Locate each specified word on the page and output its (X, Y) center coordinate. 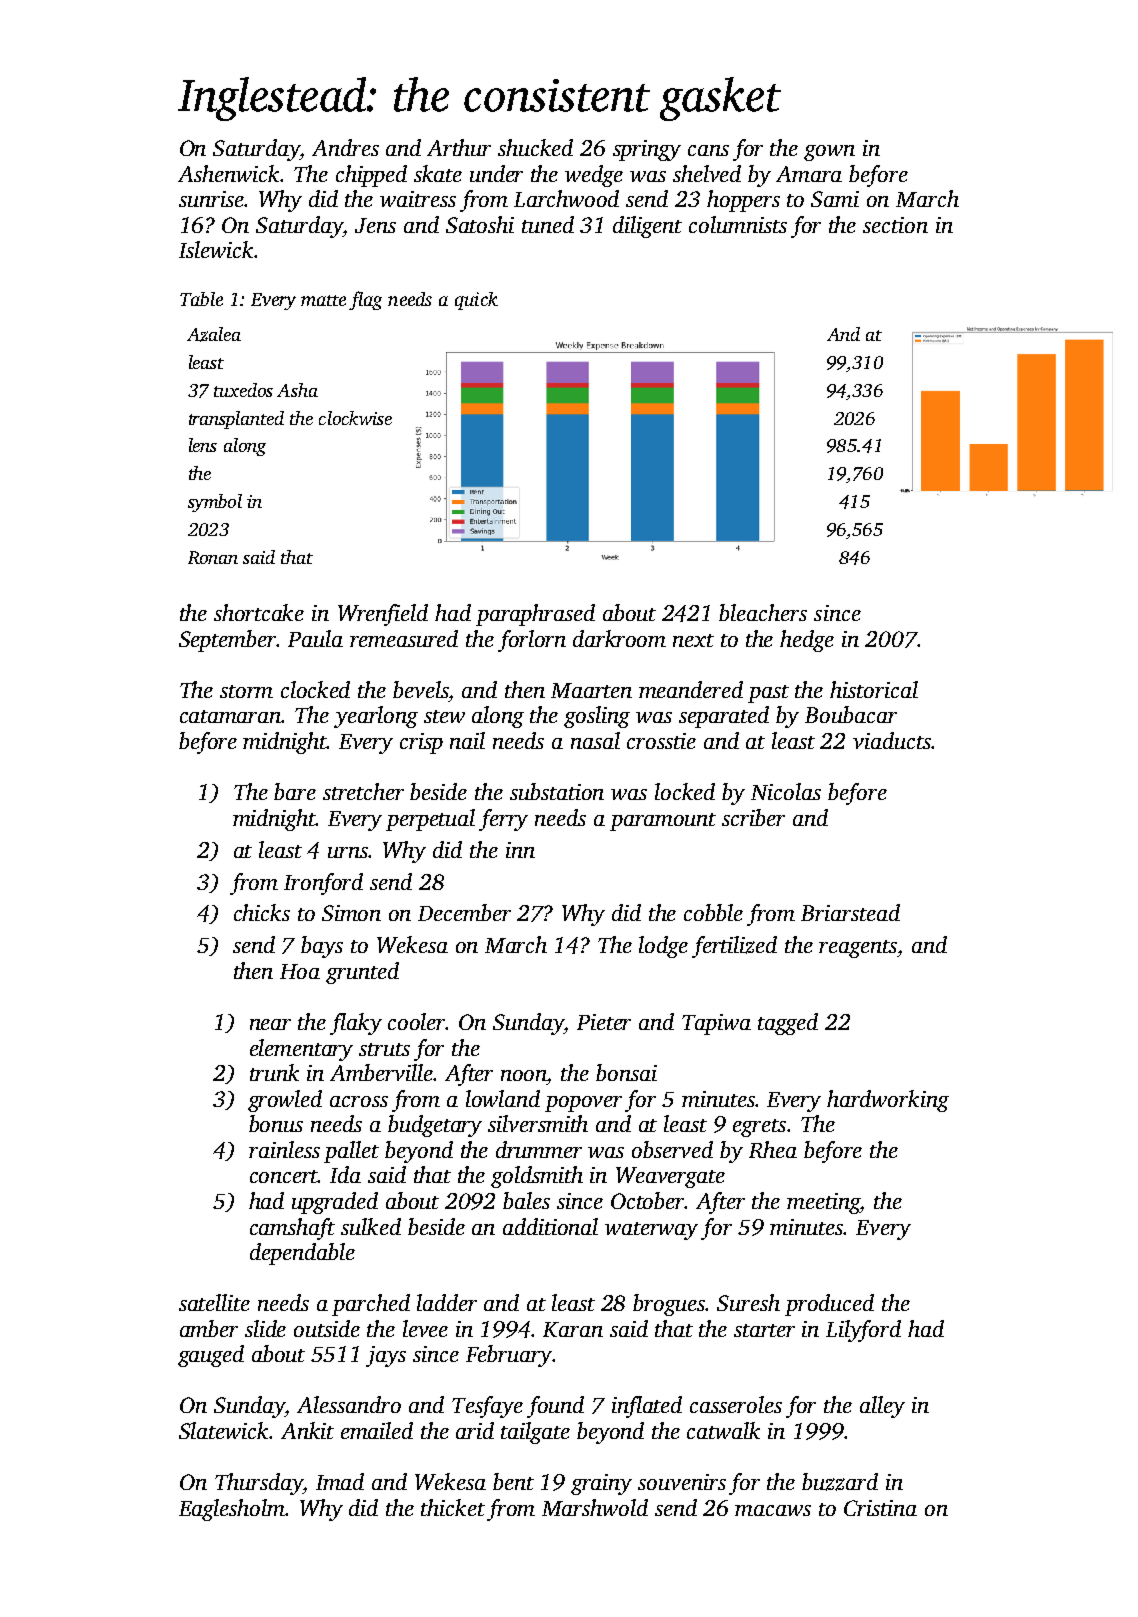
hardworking (888, 1101)
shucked (535, 147)
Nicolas (786, 791)
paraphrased (535, 615)
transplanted (236, 420)
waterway (651, 1231)
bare (295, 791)
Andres (345, 147)
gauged (211, 1356)
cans (708, 150)
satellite (214, 1302)
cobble (713, 912)
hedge (807, 641)
